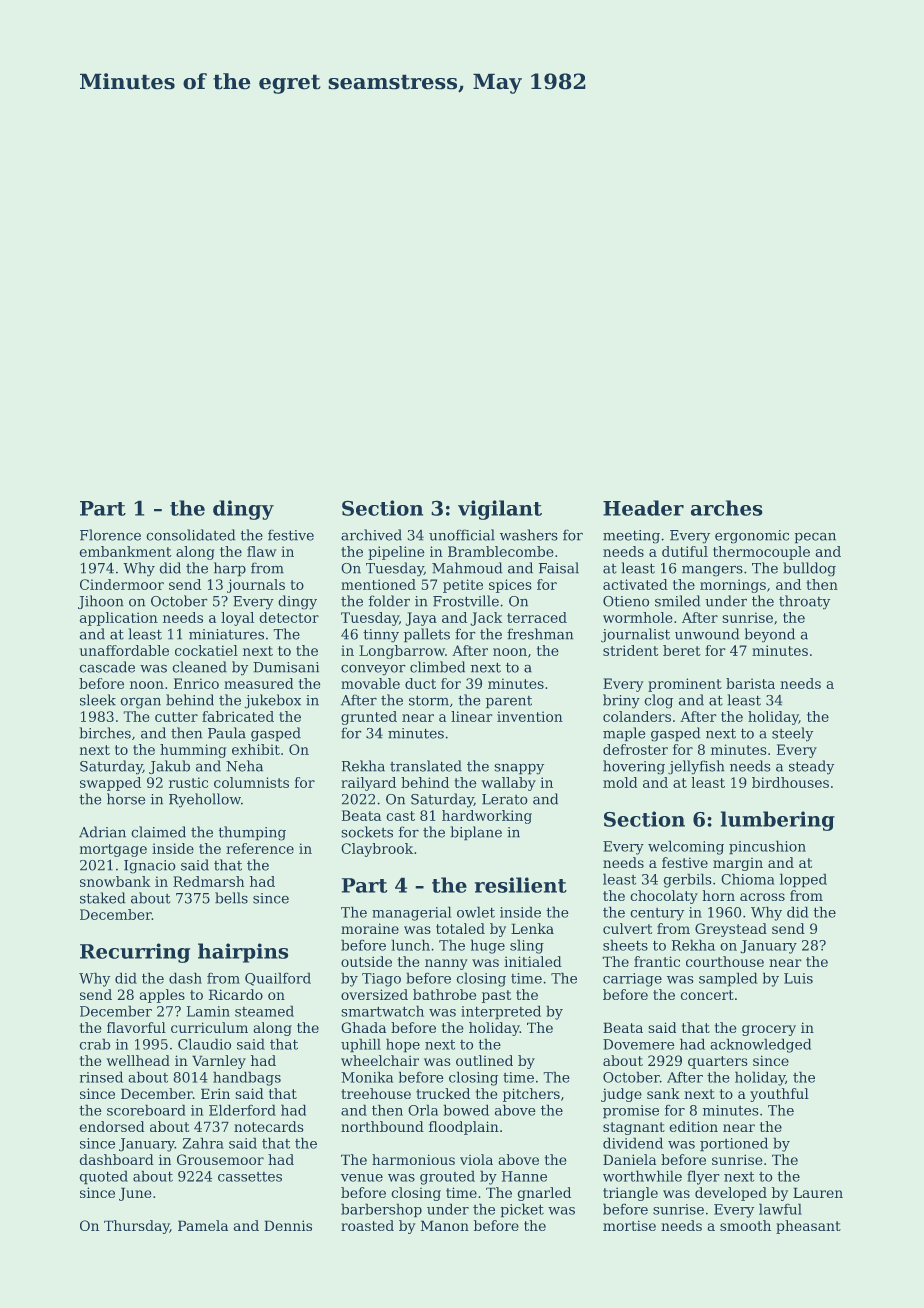 The image size is (924, 1308). Describe the element at coordinates (632, 980) in the screenshot. I see `carriage` at that location.
